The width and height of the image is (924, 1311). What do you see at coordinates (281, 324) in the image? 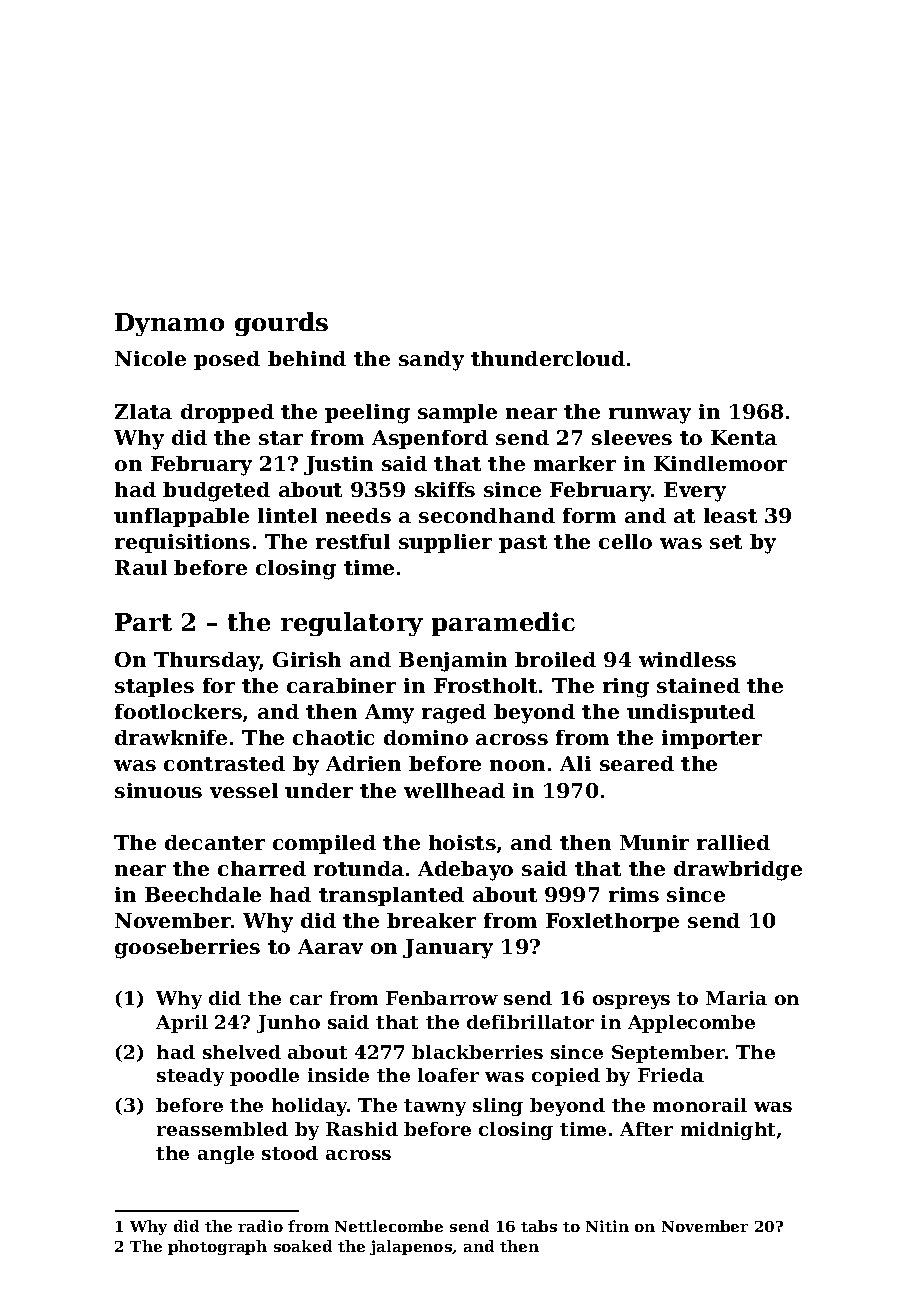
I see `gourds` at bounding box center [281, 324].
